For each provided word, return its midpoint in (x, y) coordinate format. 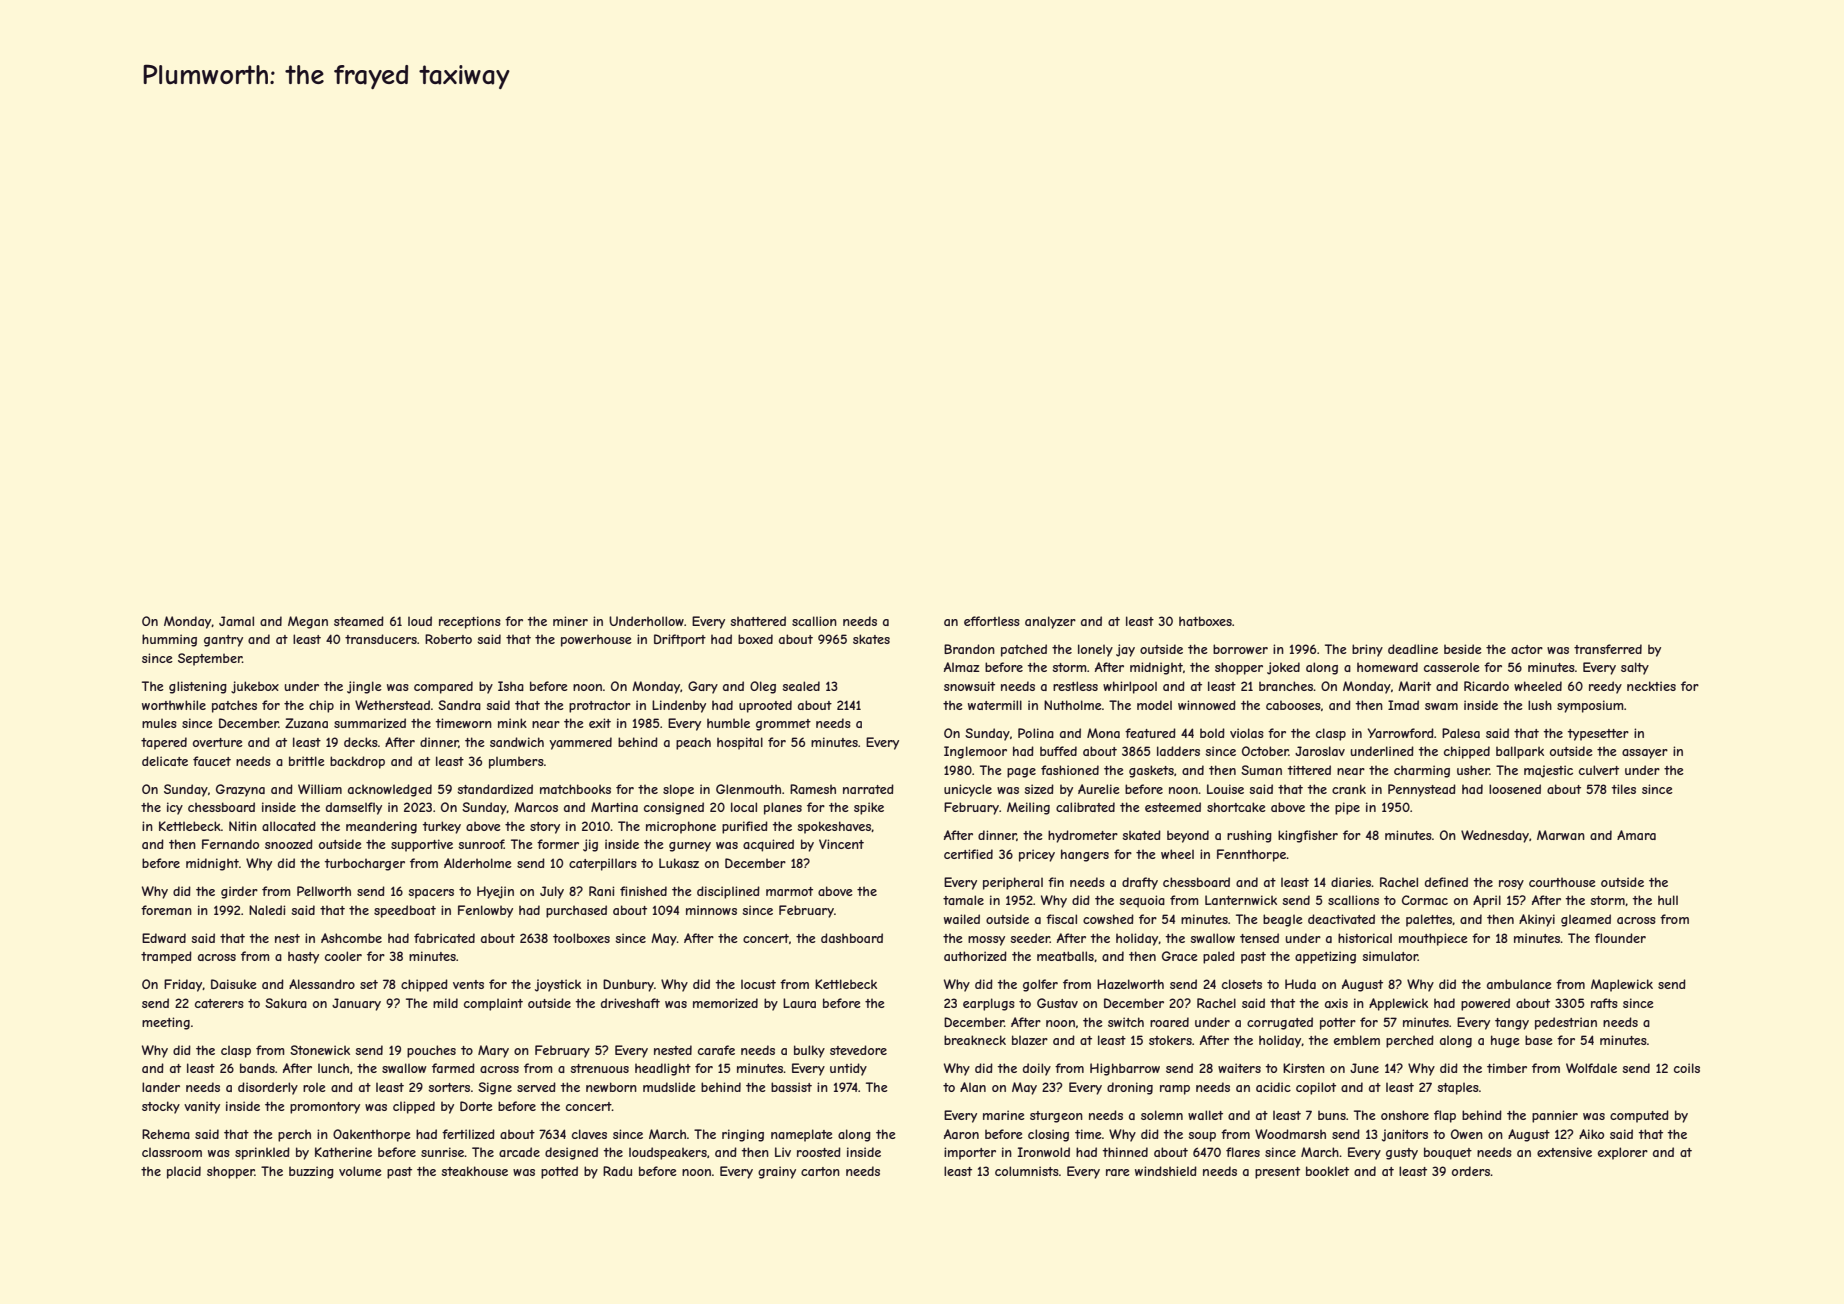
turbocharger (364, 864)
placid (184, 1172)
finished (643, 891)
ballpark (1520, 752)
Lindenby (679, 706)
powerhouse (596, 640)
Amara (1636, 835)
